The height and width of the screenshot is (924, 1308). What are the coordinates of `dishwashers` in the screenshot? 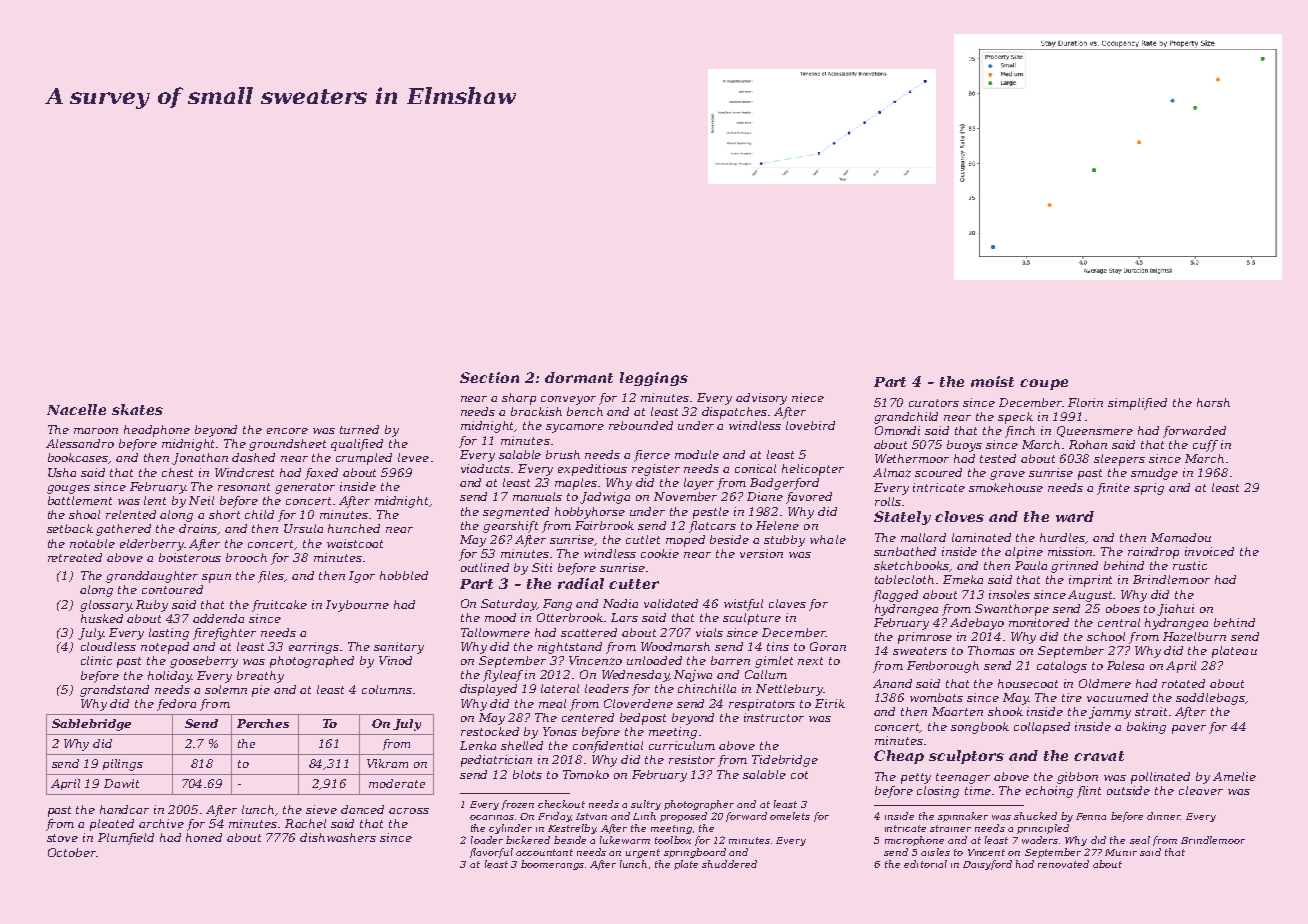 It's located at (338, 837).
